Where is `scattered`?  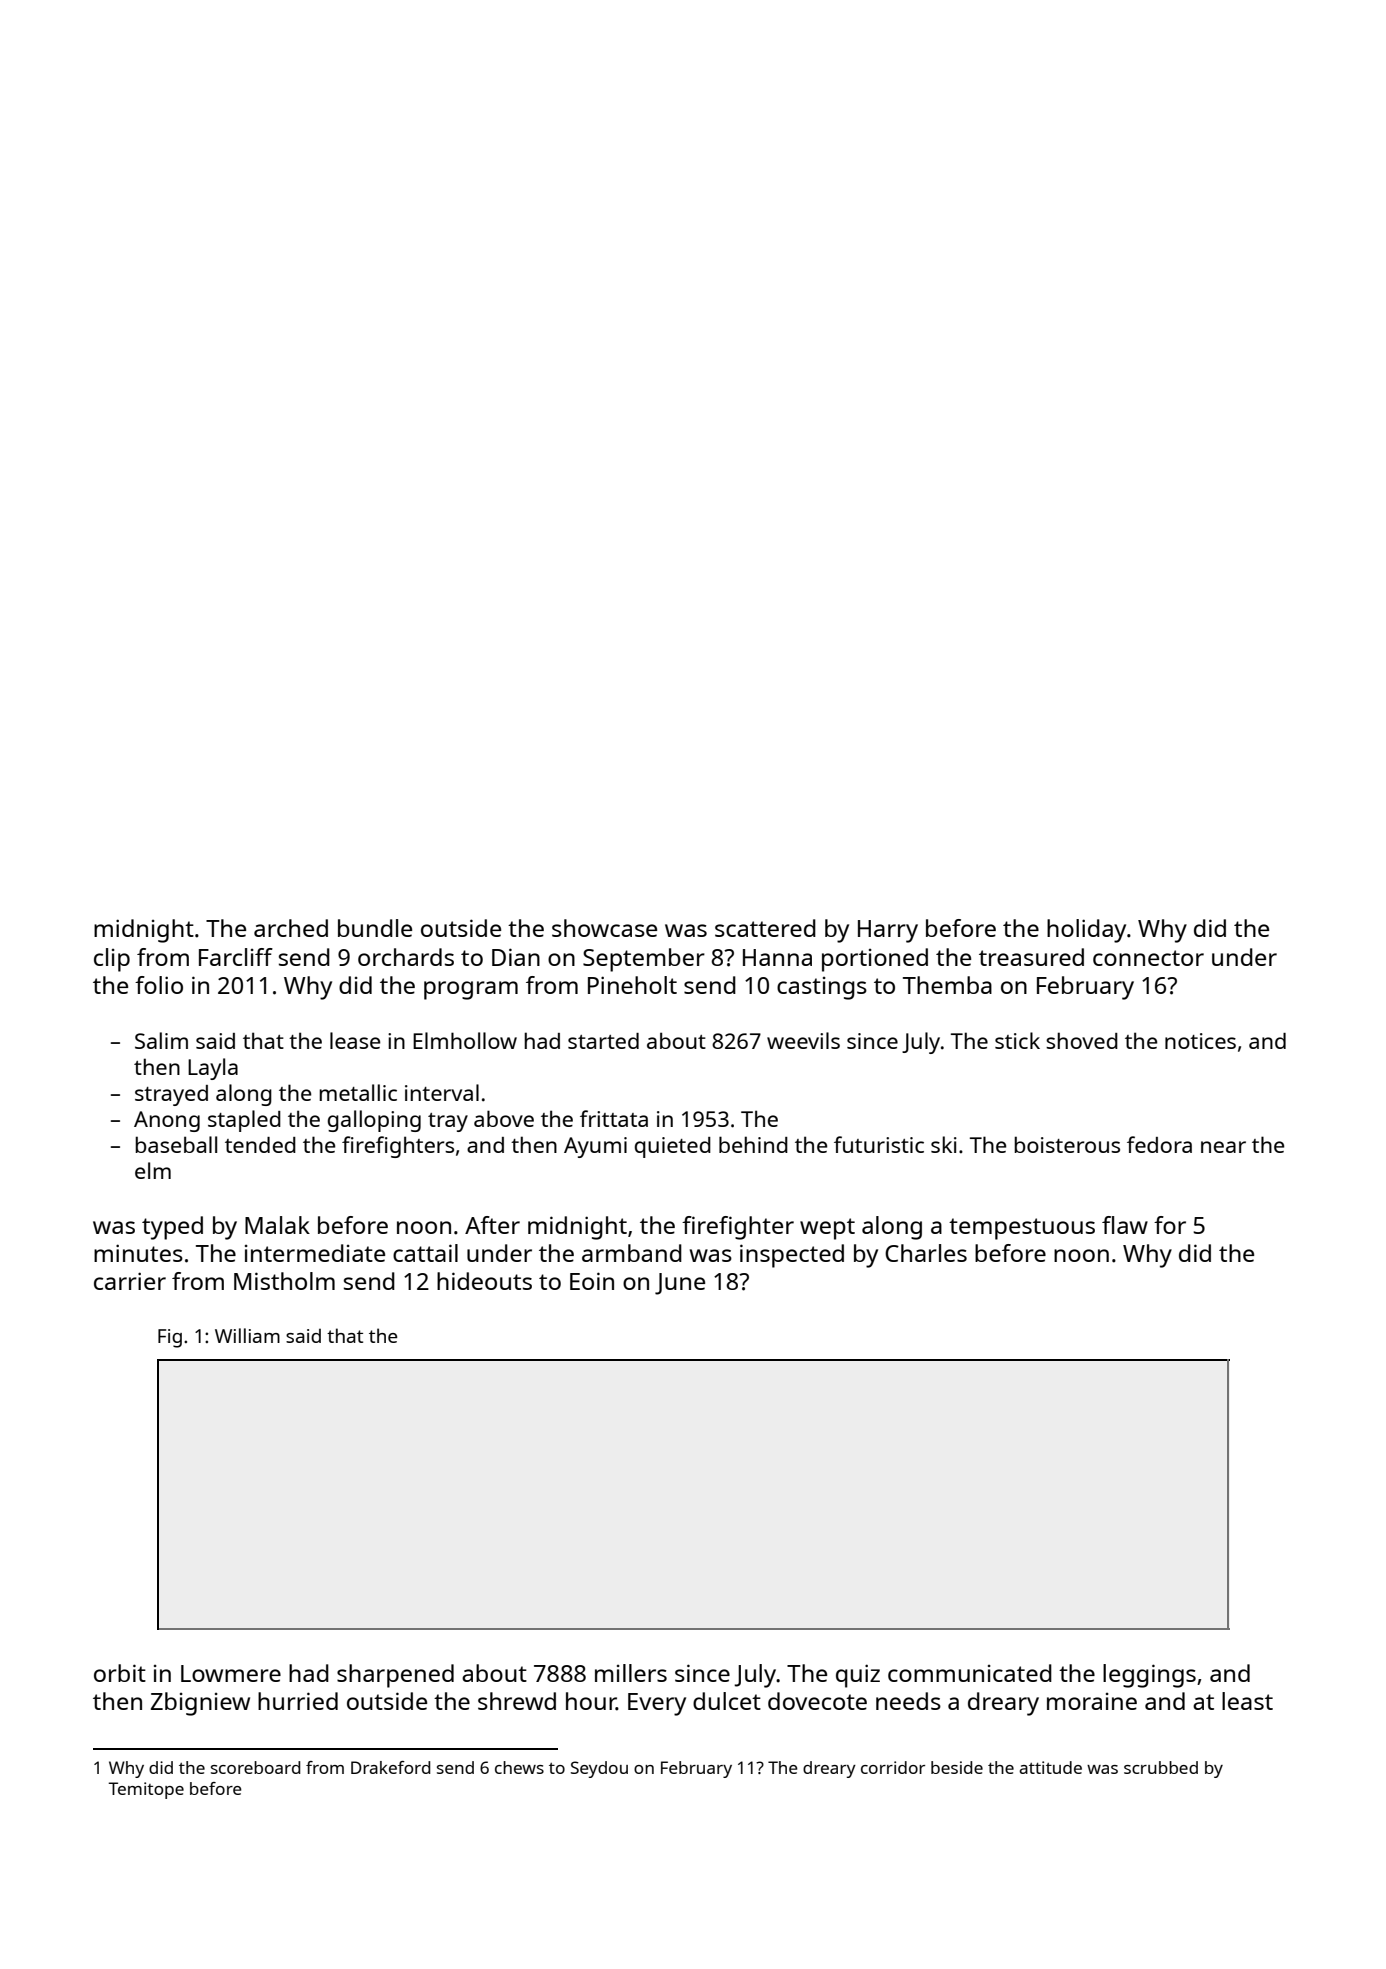
scattered is located at coordinates (765, 928).
